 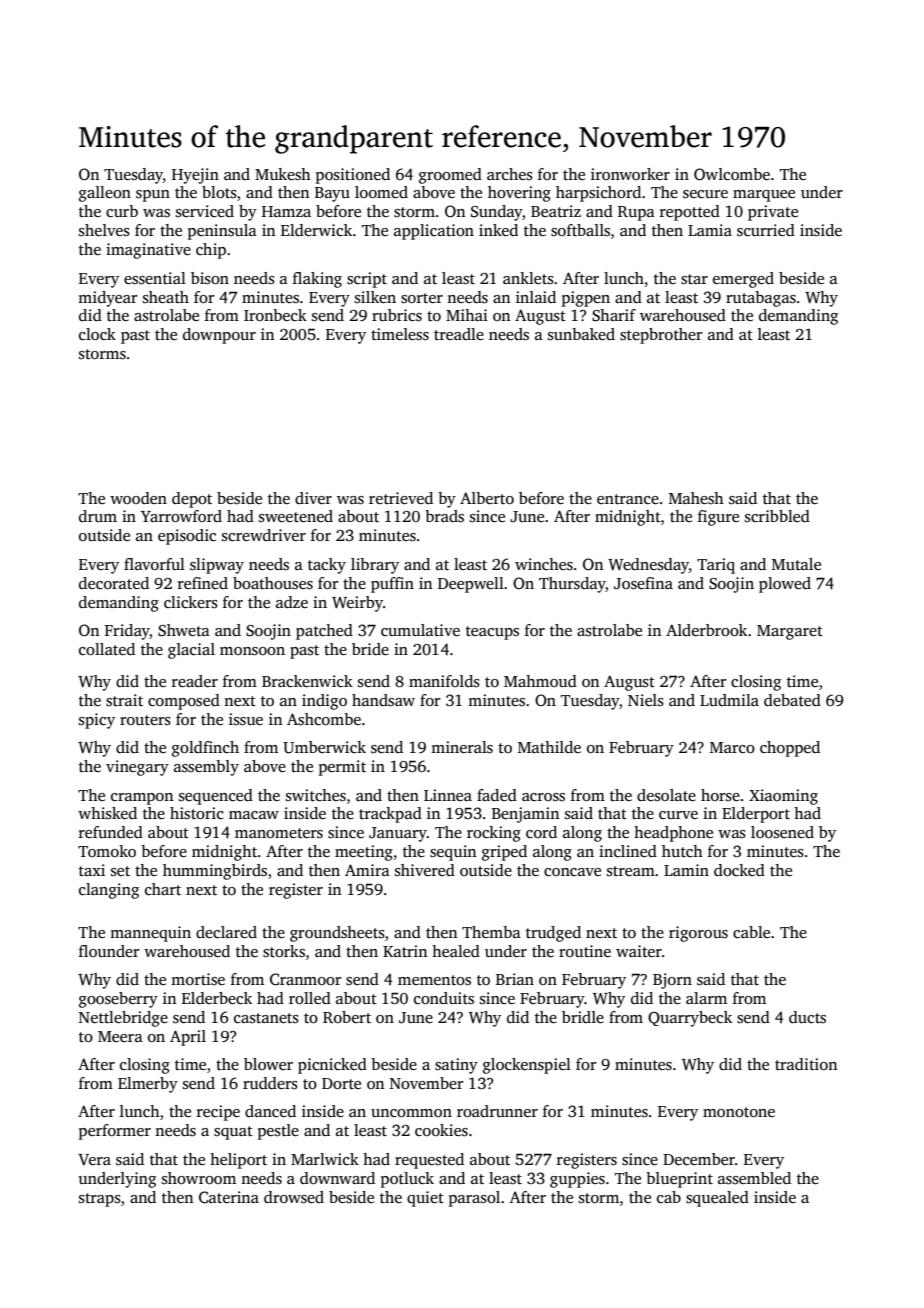 I want to click on wooden, so click(x=138, y=498).
